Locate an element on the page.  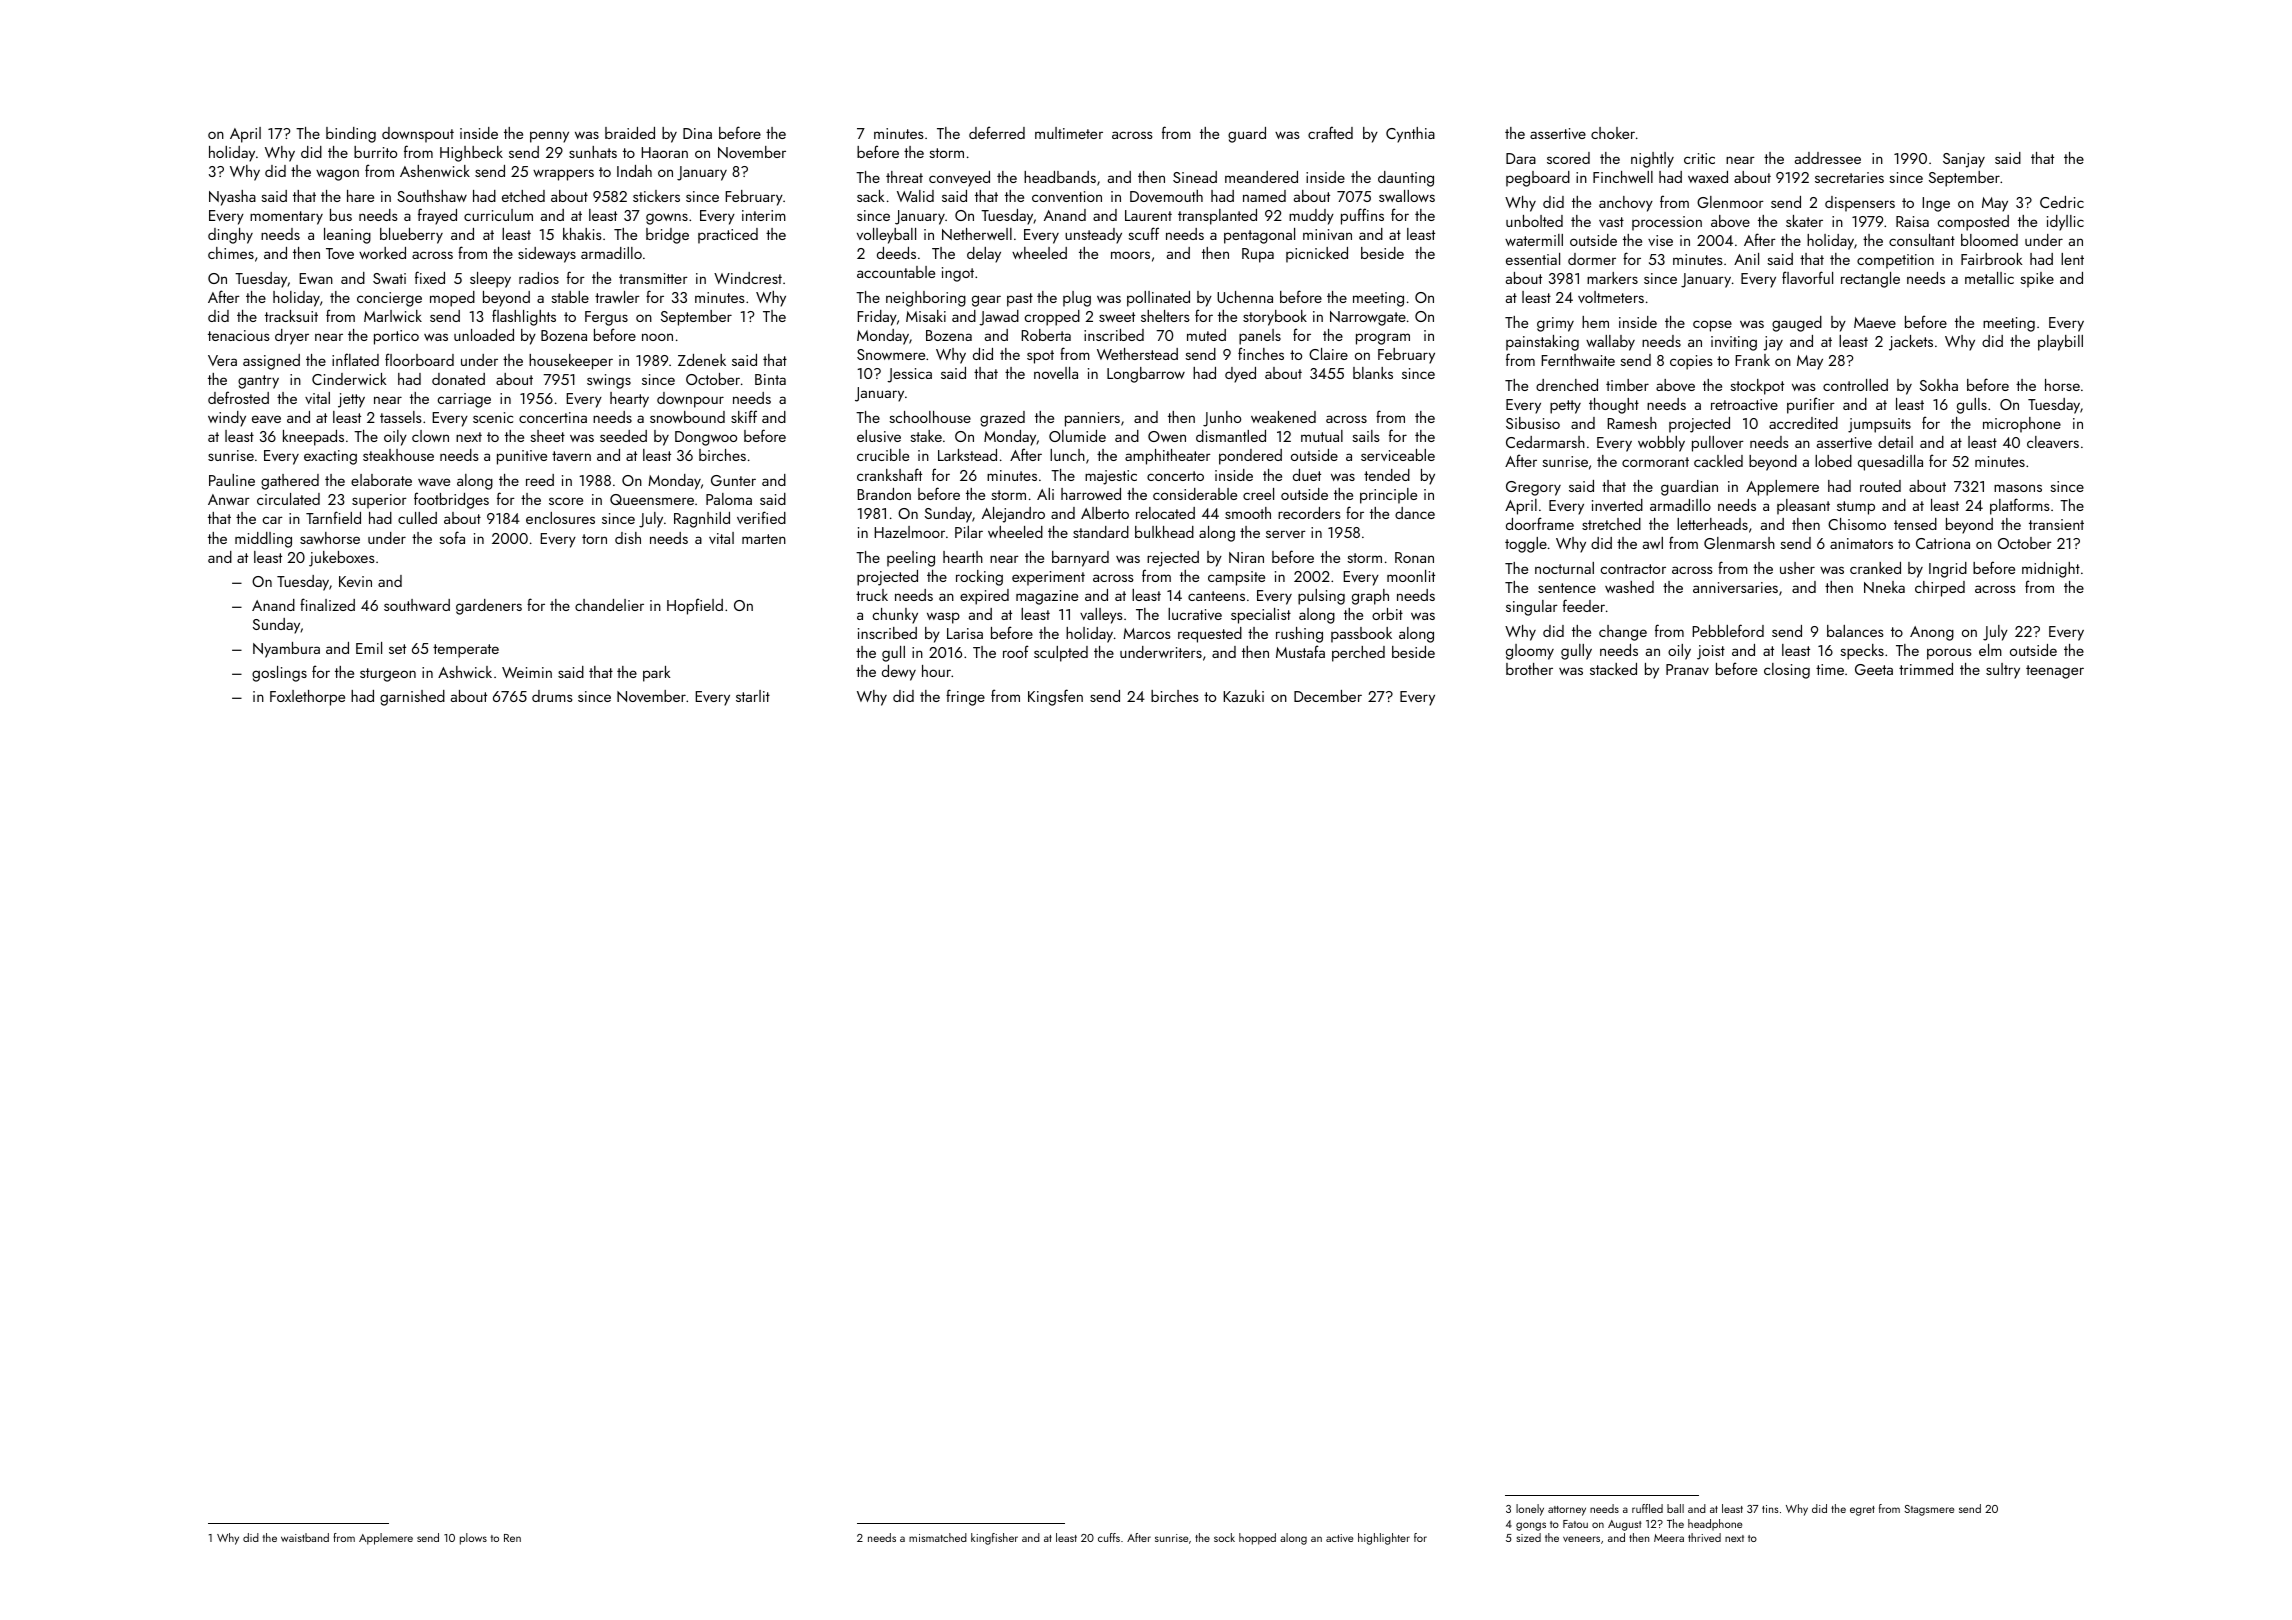
mismatched is located at coordinates (938, 1537).
